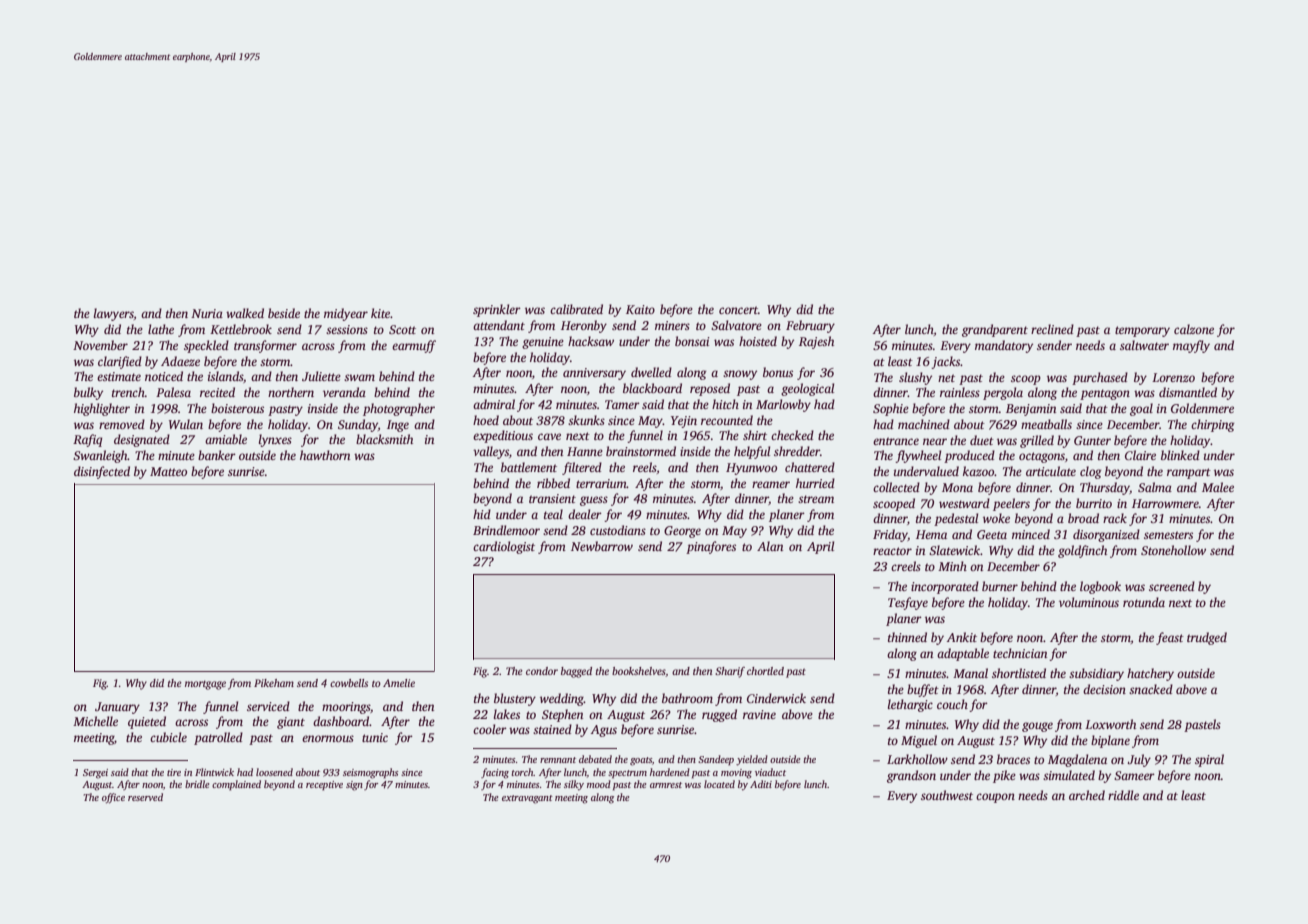  Describe the element at coordinates (576, 672) in the screenshot. I see `bagged` at that location.
